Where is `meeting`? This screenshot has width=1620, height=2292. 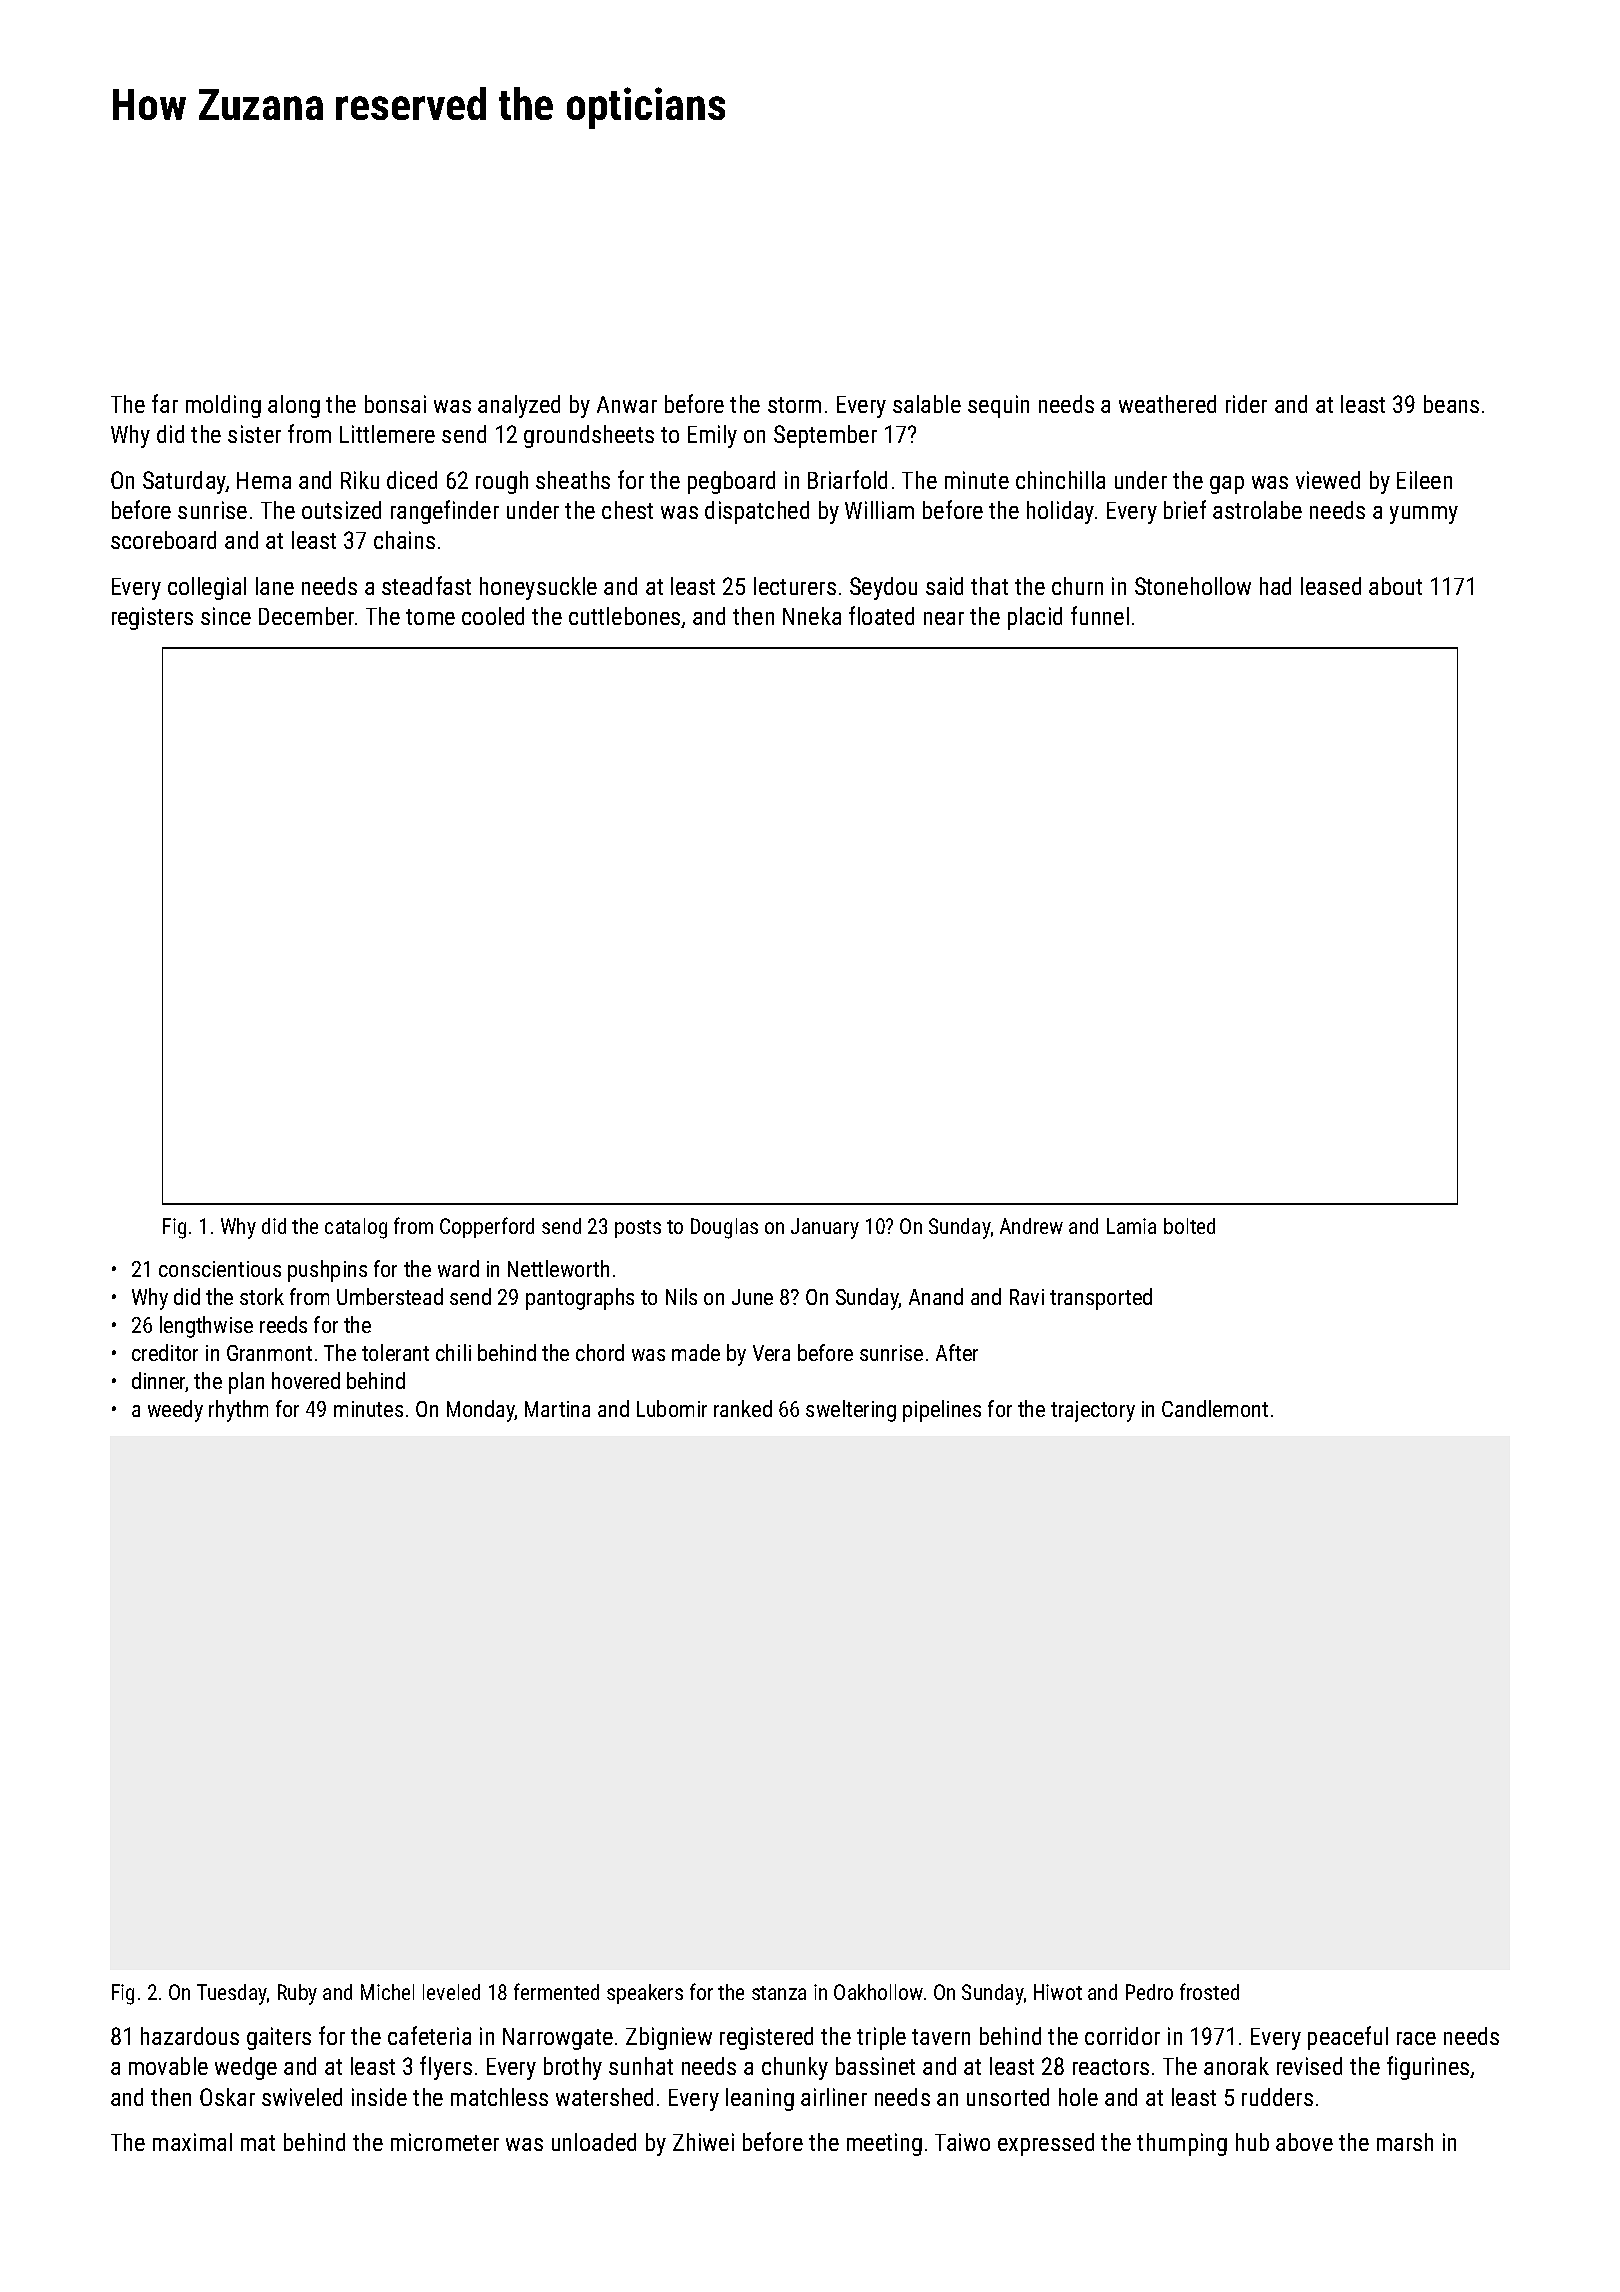 meeting is located at coordinates (884, 2144).
